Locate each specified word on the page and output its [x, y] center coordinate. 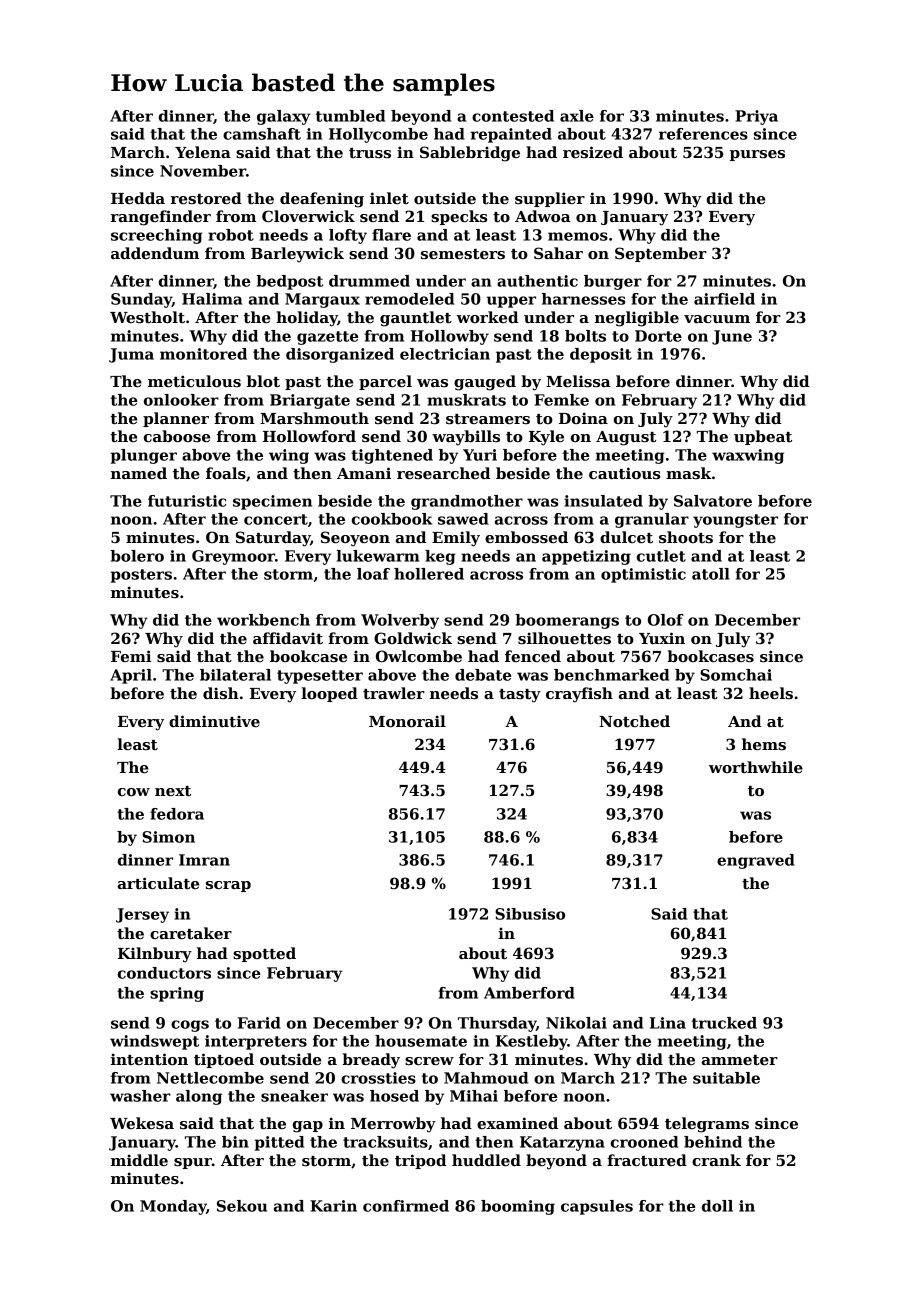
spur [193, 1163]
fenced [533, 656]
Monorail [407, 721]
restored [206, 198]
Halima [212, 299]
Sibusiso [530, 914]
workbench [263, 620]
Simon [168, 837]
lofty [348, 236]
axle [577, 116]
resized [593, 152]
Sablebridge [470, 154]
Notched [634, 721]
